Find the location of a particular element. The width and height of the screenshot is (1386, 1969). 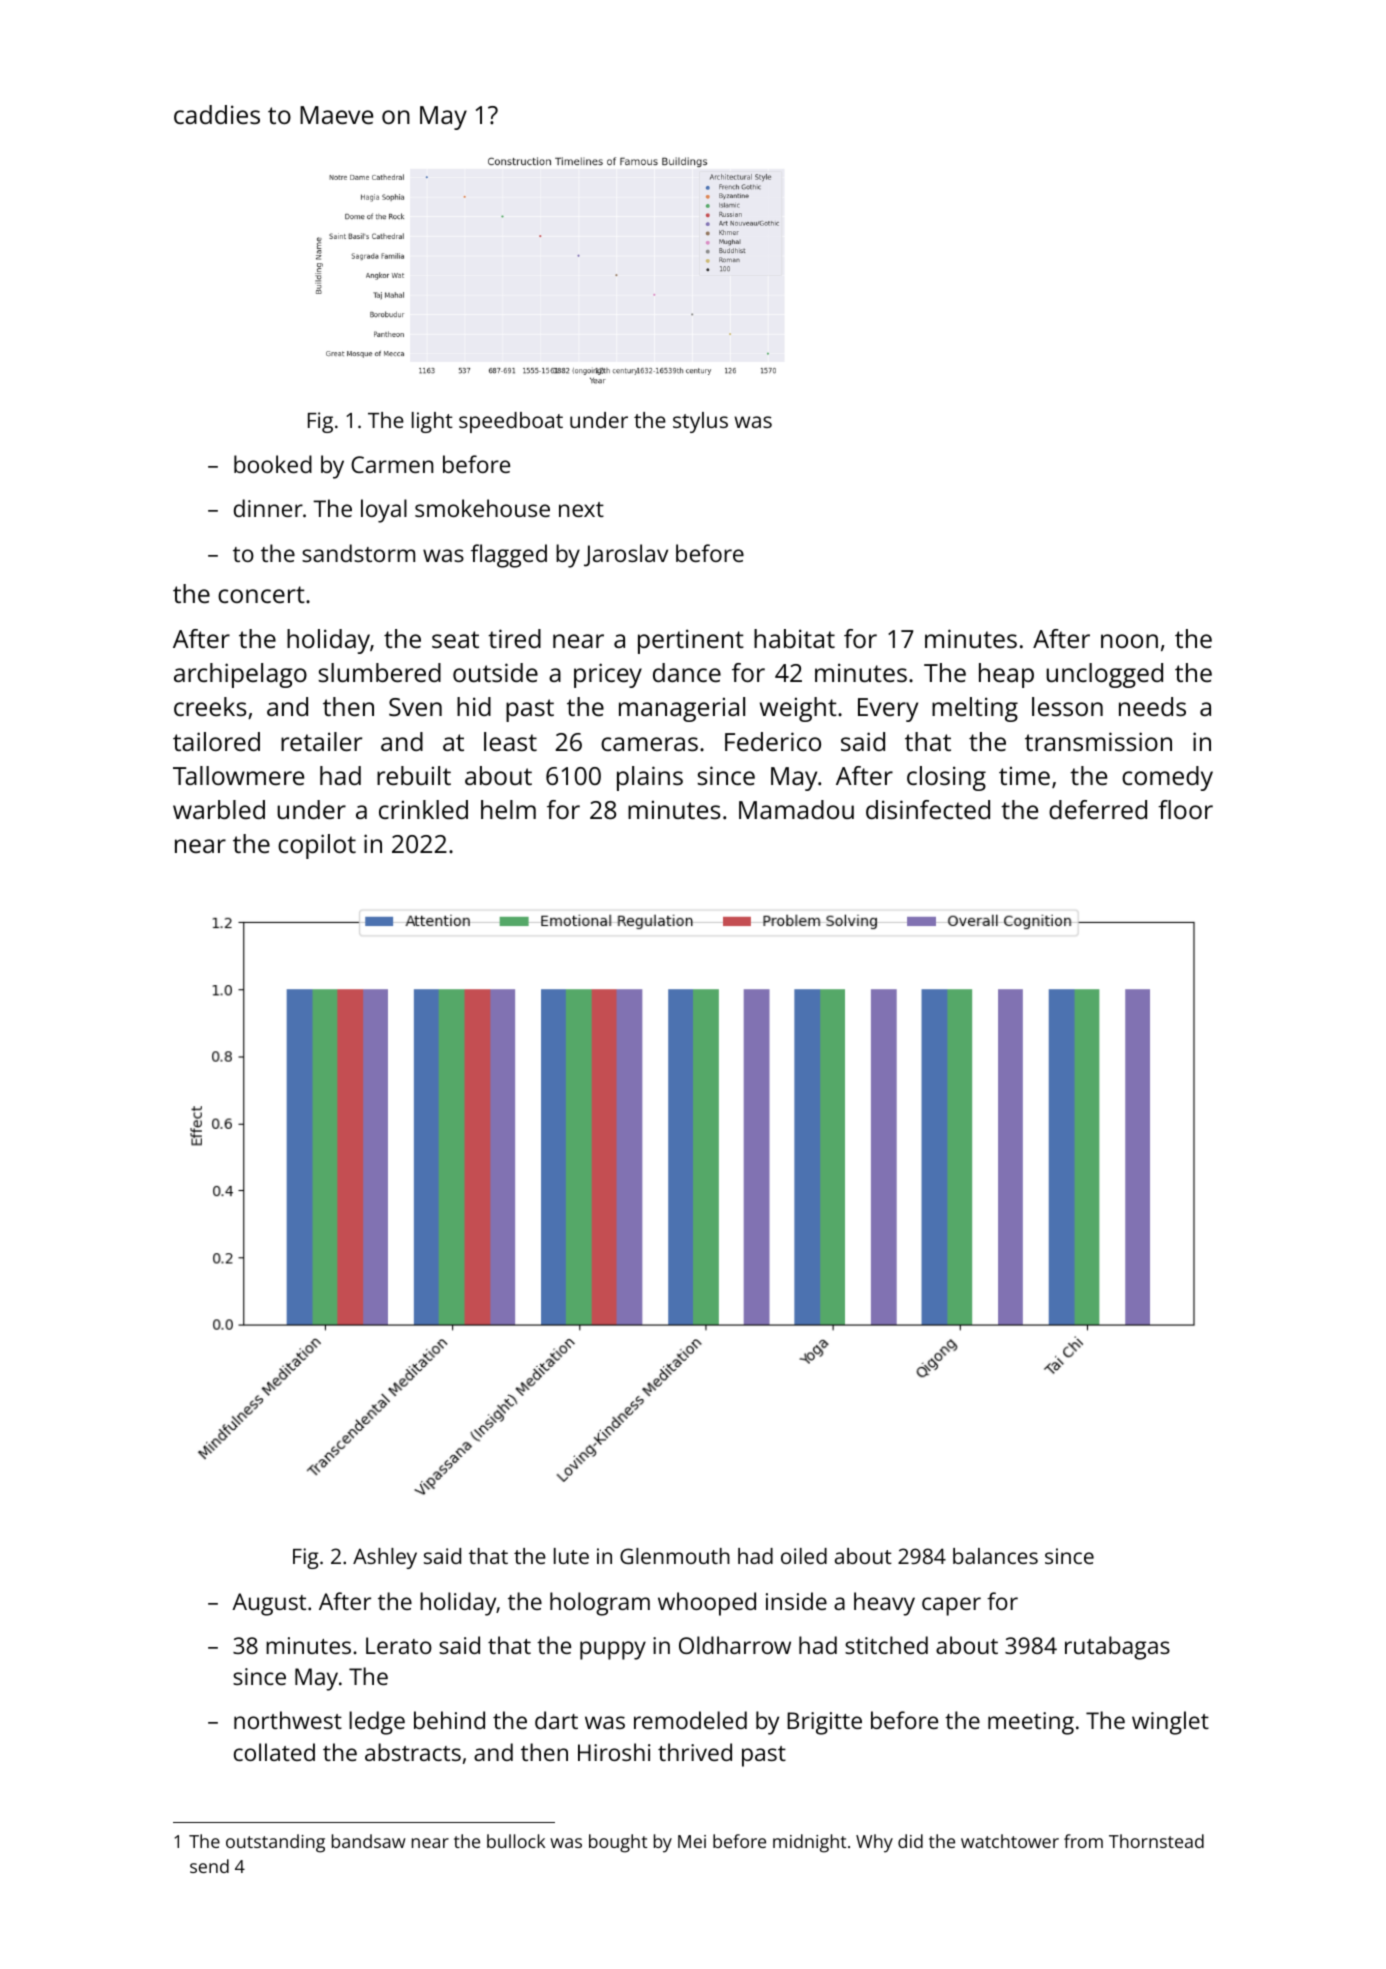

bullock is located at coordinates (516, 1841).
